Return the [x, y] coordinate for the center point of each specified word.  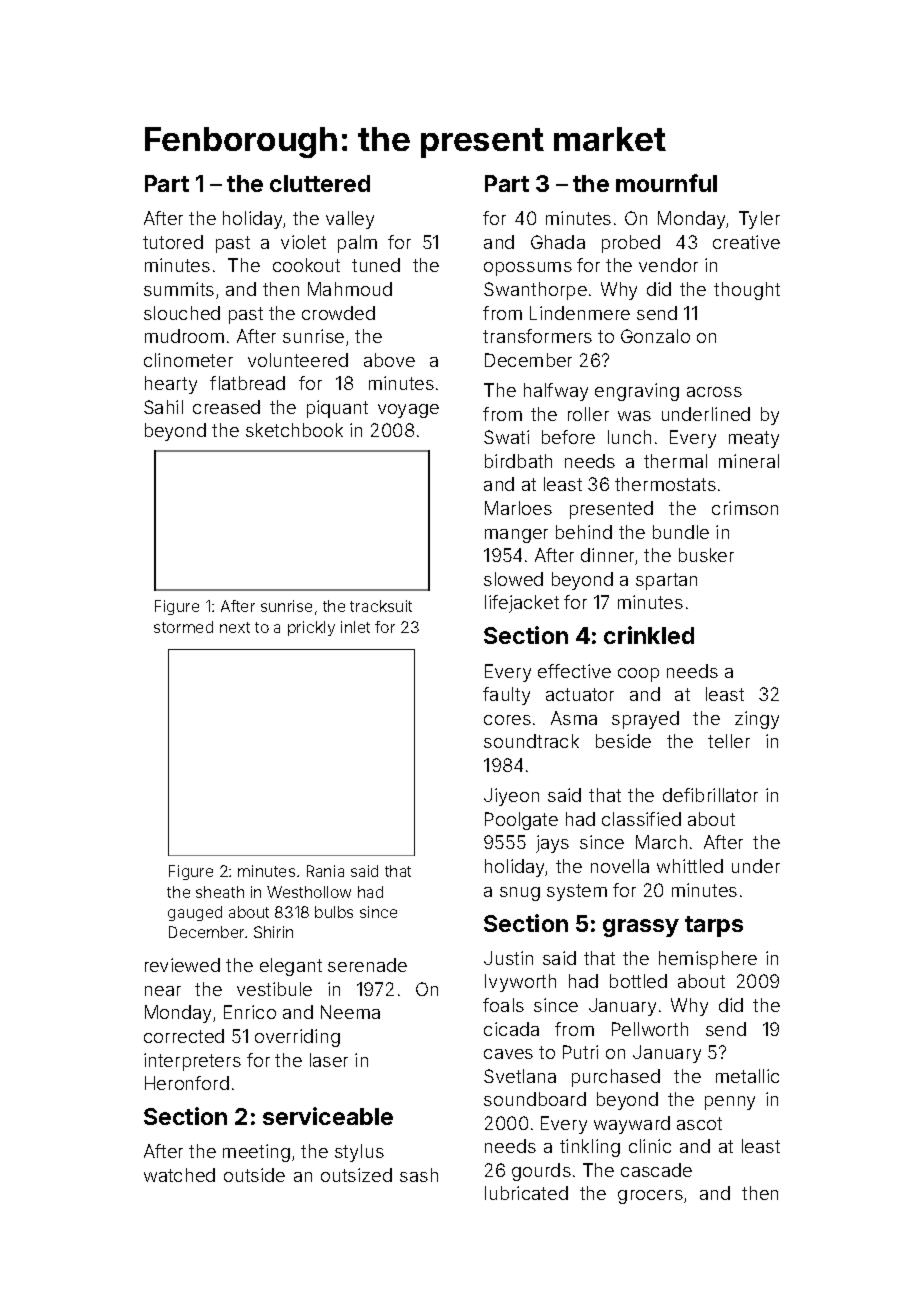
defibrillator [710, 795]
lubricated [526, 1193]
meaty [754, 439]
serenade [367, 965]
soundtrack [531, 741]
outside [254, 1175]
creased [226, 407]
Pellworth [650, 1029]
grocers [650, 1197]
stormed [183, 627]
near [163, 991]
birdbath [518, 461]
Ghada [558, 242]
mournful [666, 183]
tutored [173, 242]
